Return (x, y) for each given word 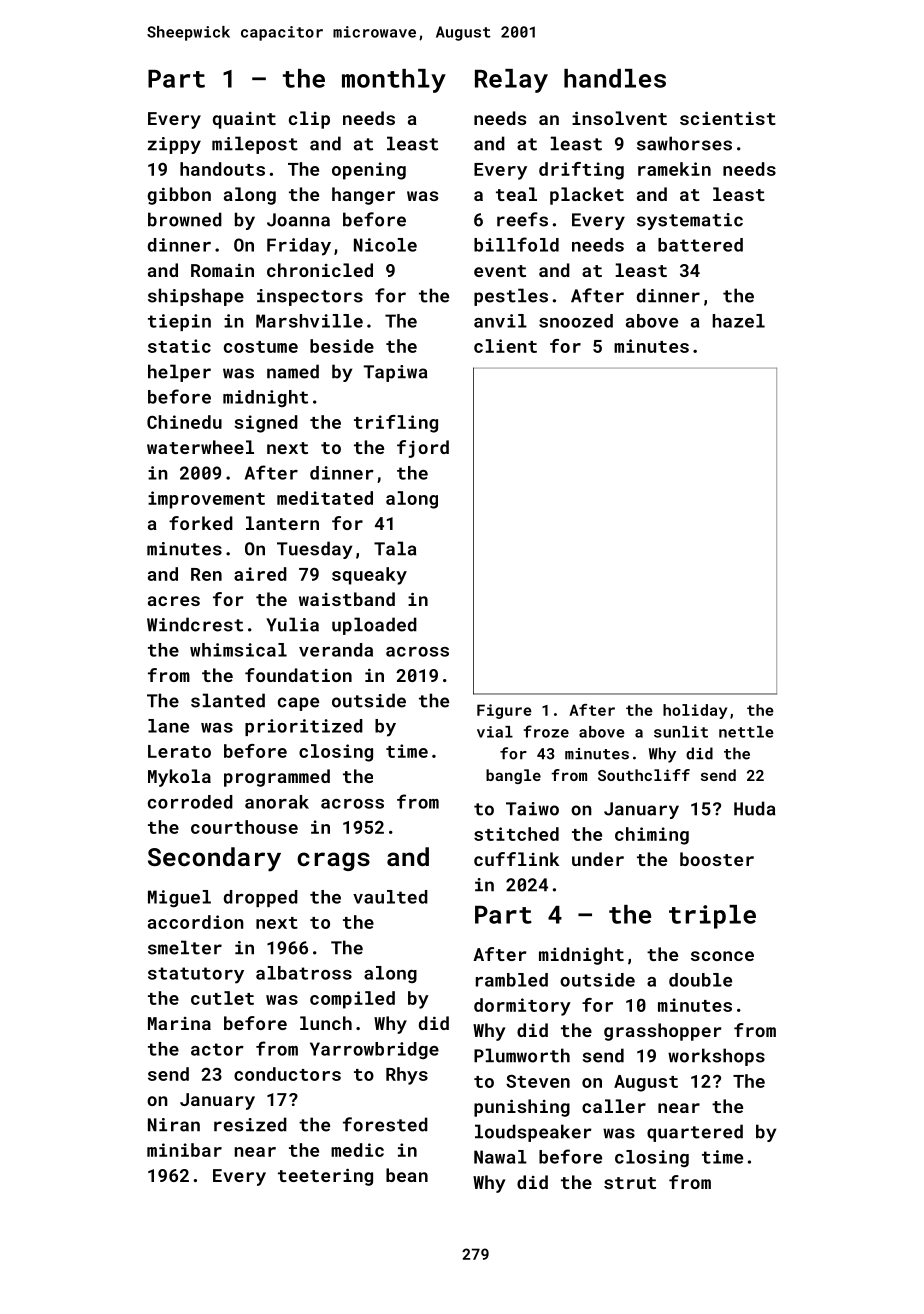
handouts (222, 169)
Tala (395, 548)
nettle (746, 732)
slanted (228, 700)
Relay (511, 81)
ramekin (674, 169)
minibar (184, 1150)
